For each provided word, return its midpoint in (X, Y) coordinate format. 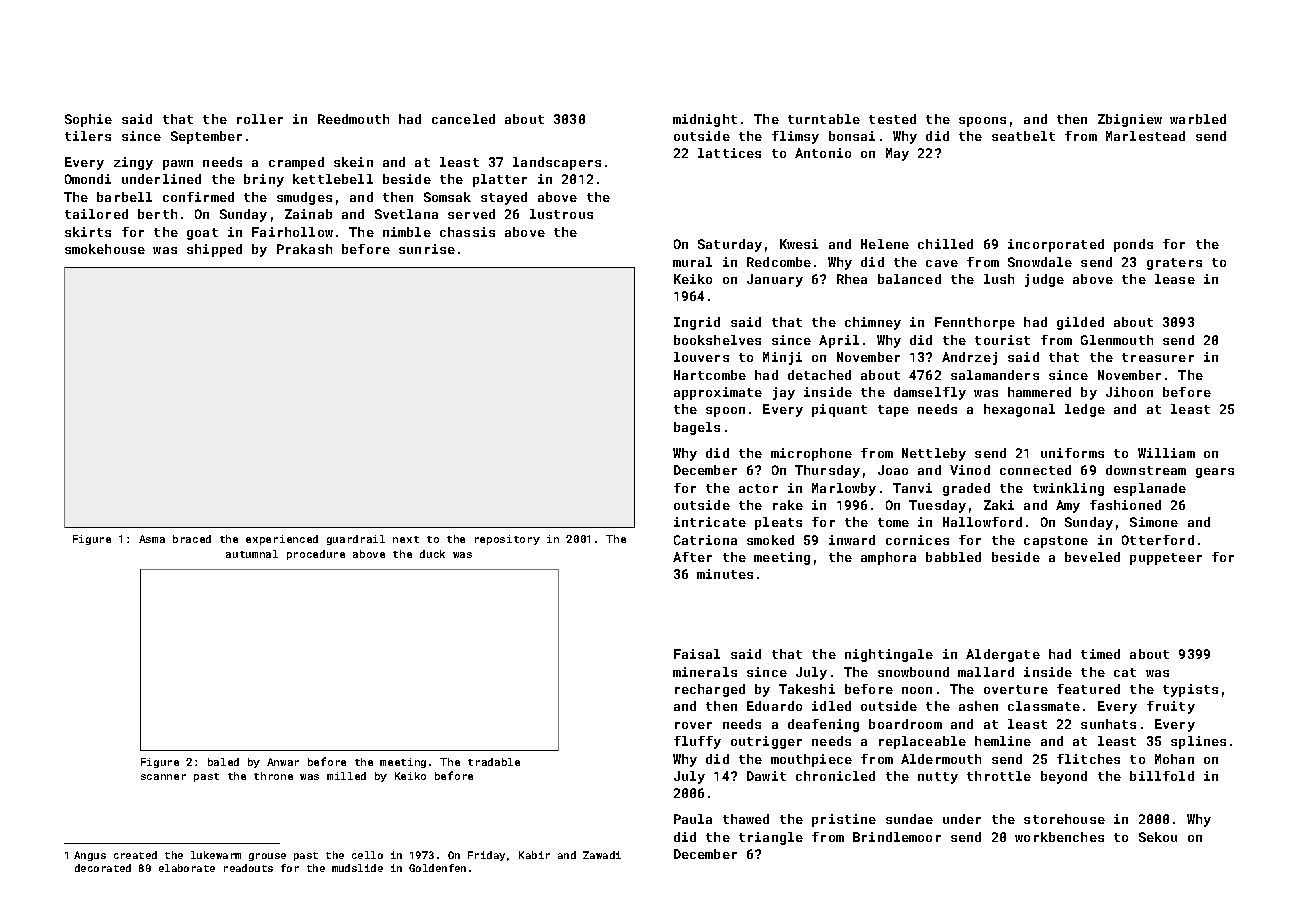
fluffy (697, 742)
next (406, 539)
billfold (1162, 776)
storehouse (1064, 819)
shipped (214, 250)
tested (892, 119)
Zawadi (602, 855)
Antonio (823, 153)
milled (346, 776)
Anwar (283, 762)
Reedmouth (353, 119)
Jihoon (1129, 392)
